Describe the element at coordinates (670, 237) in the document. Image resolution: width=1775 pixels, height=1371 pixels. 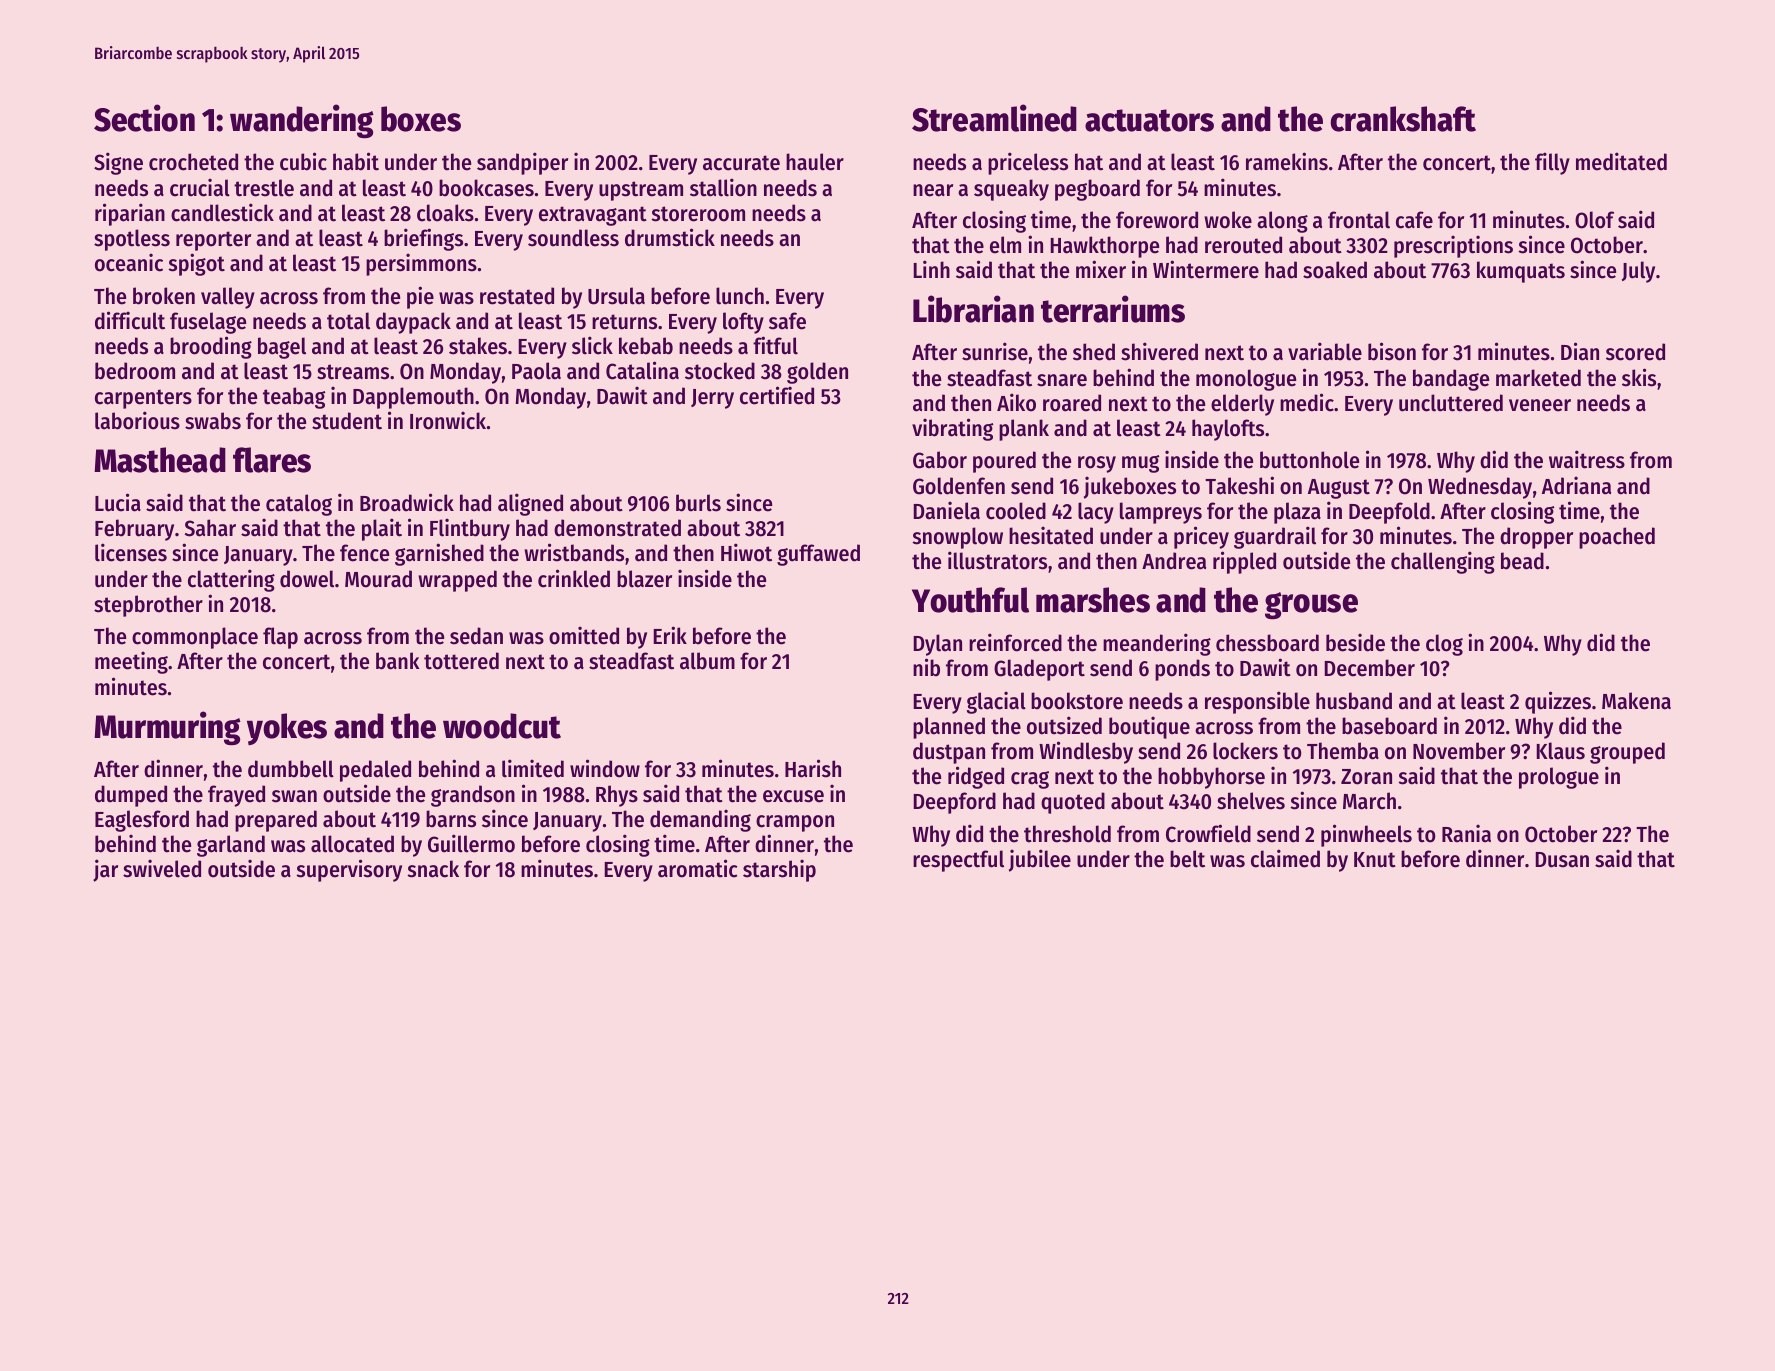
I see `drumstick` at that location.
